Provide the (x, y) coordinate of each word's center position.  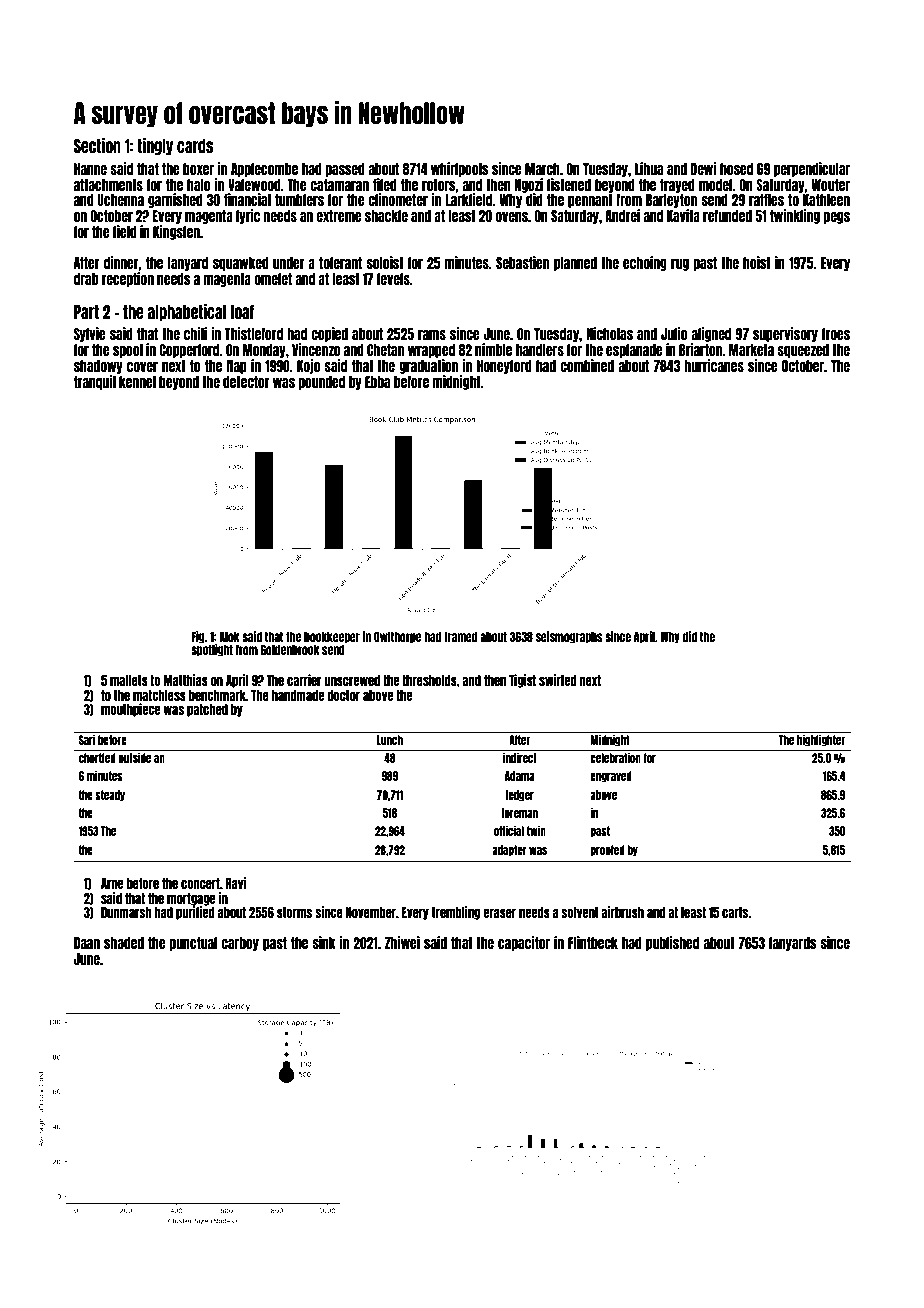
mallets (129, 680)
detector (246, 382)
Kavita (683, 215)
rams (432, 335)
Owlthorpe (397, 637)
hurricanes (714, 365)
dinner (121, 262)
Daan (87, 943)
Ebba (377, 382)
